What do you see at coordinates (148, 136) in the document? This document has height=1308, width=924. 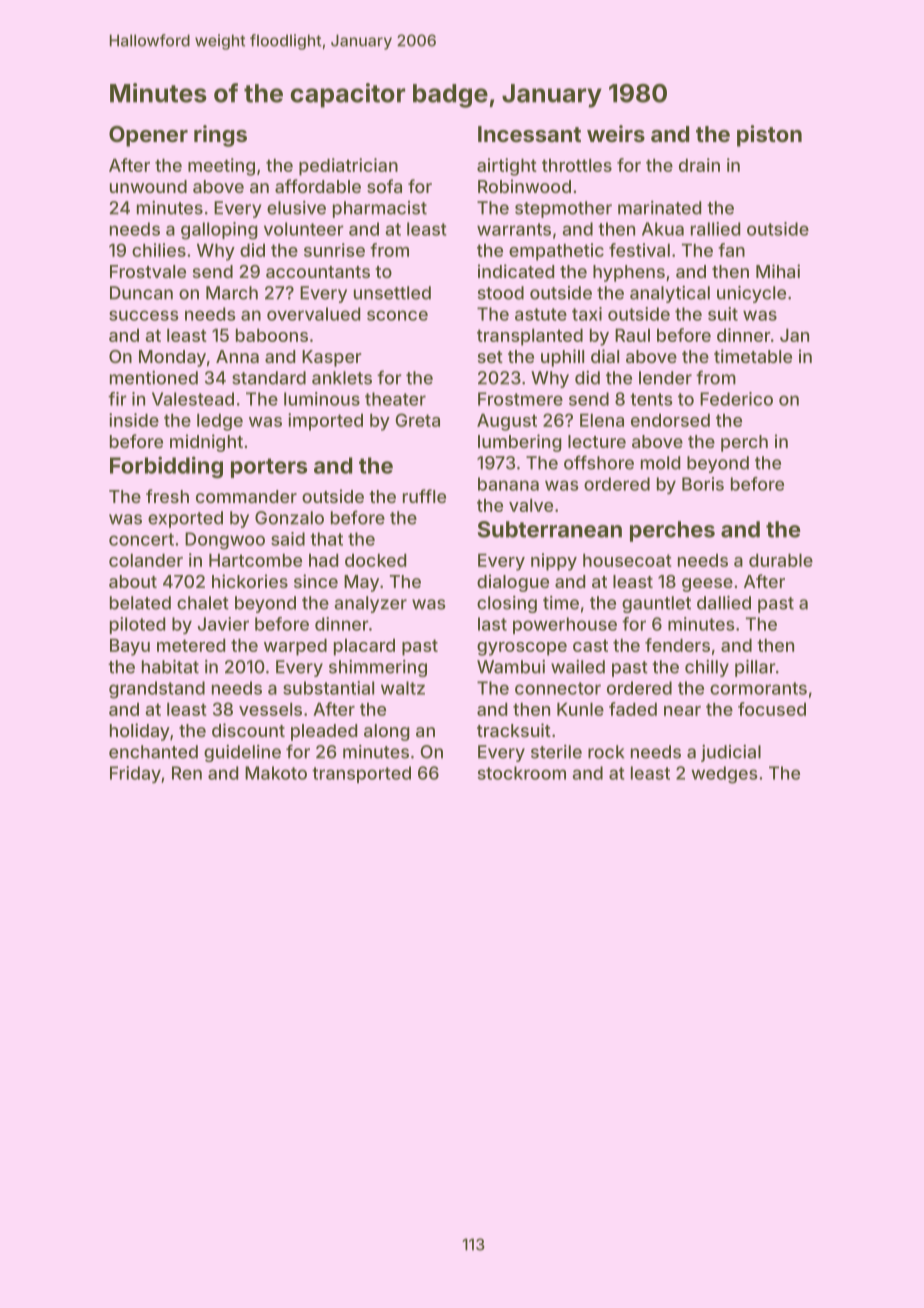 I see `Opener` at bounding box center [148, 136].
